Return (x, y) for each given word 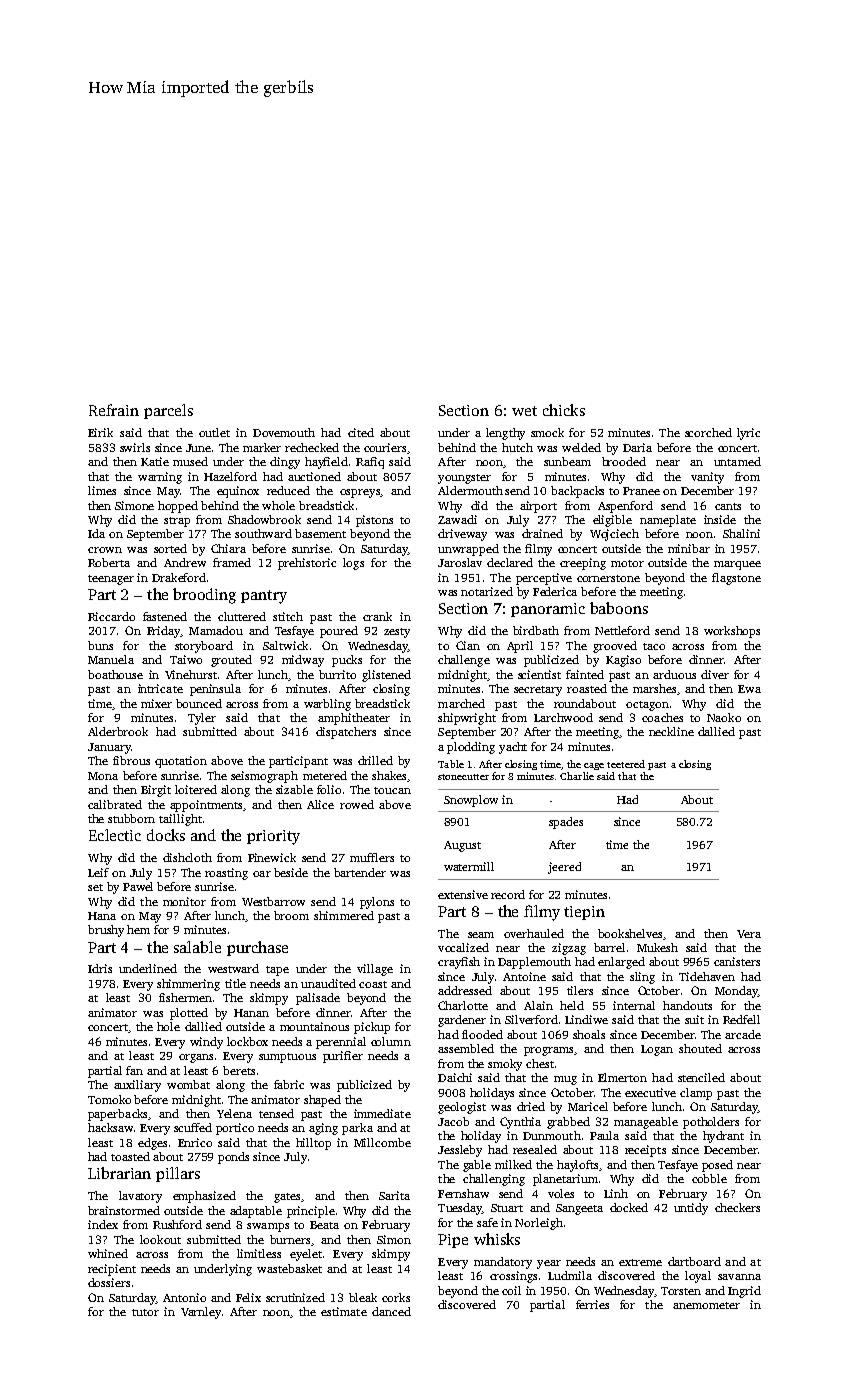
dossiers (109, 1282)
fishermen (185, 997)
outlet (214, 432)
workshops (732, 632)
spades (566, 823)
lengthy (505, 434)
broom (291, 915)
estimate (344, 1311)
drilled (375, 760)
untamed (737, 461)
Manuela (111, 659)
